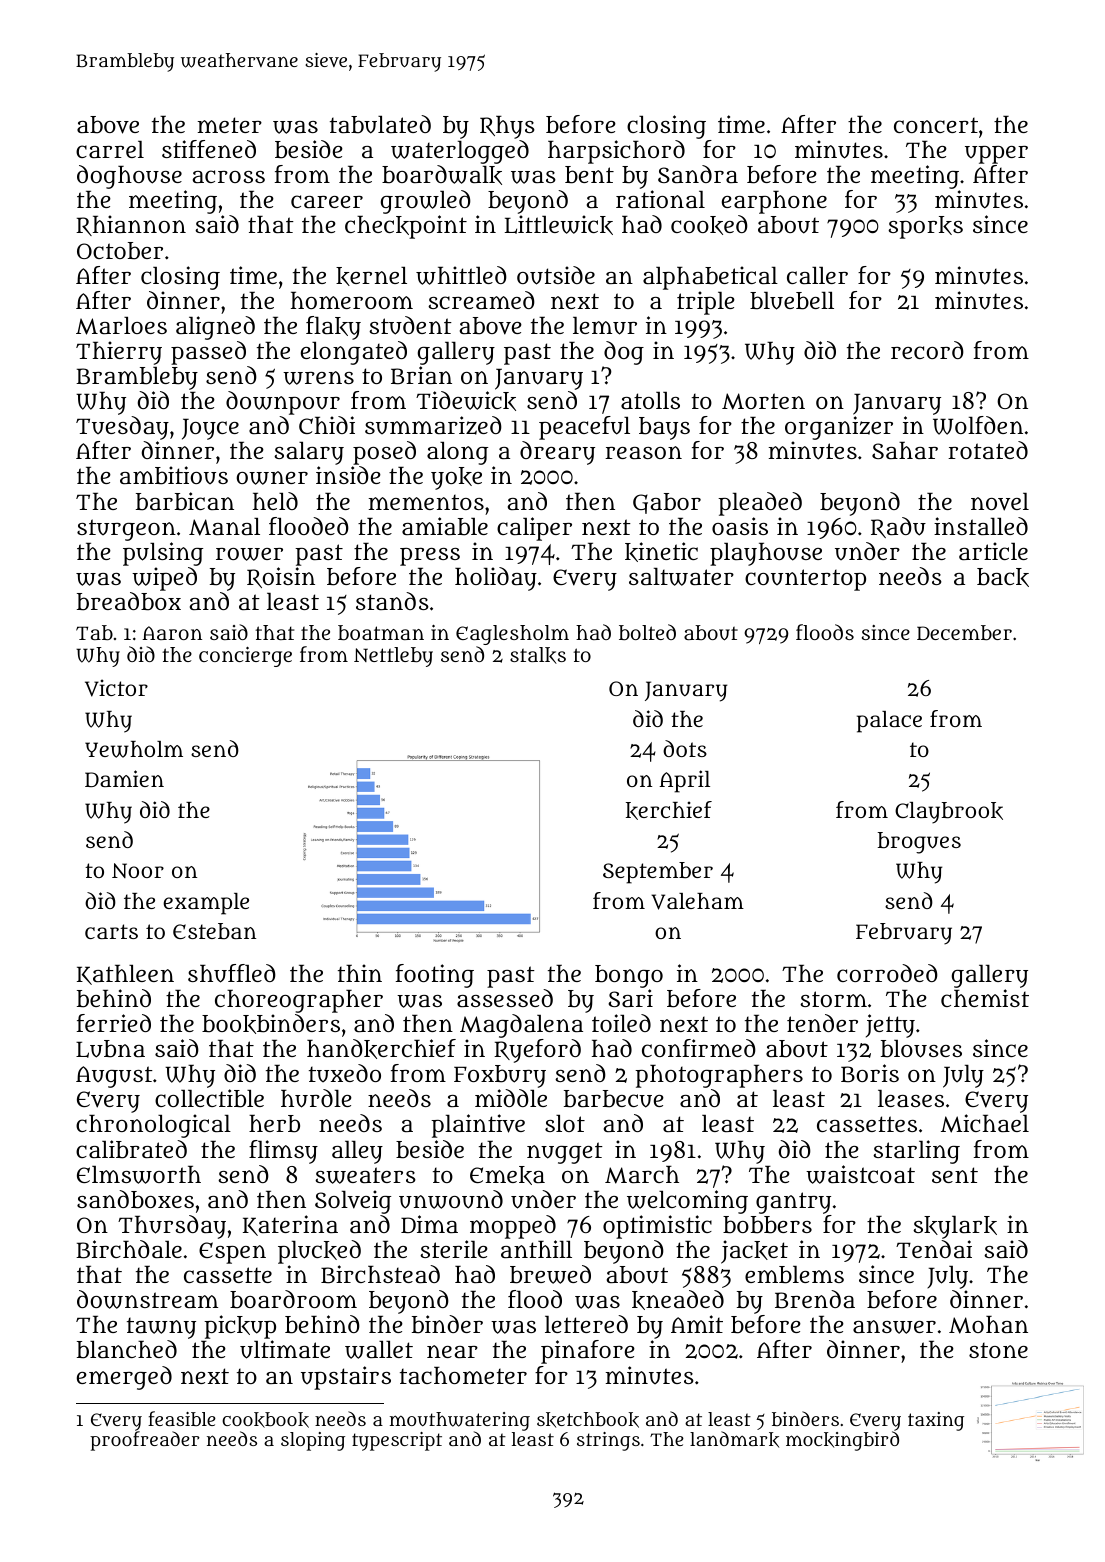 The width and height of the screenshot is (1105, 1562). What do you see at coordinates (616, 152) in the screenshot?
I see `harpsichord` at bounding box center [616, 152].
